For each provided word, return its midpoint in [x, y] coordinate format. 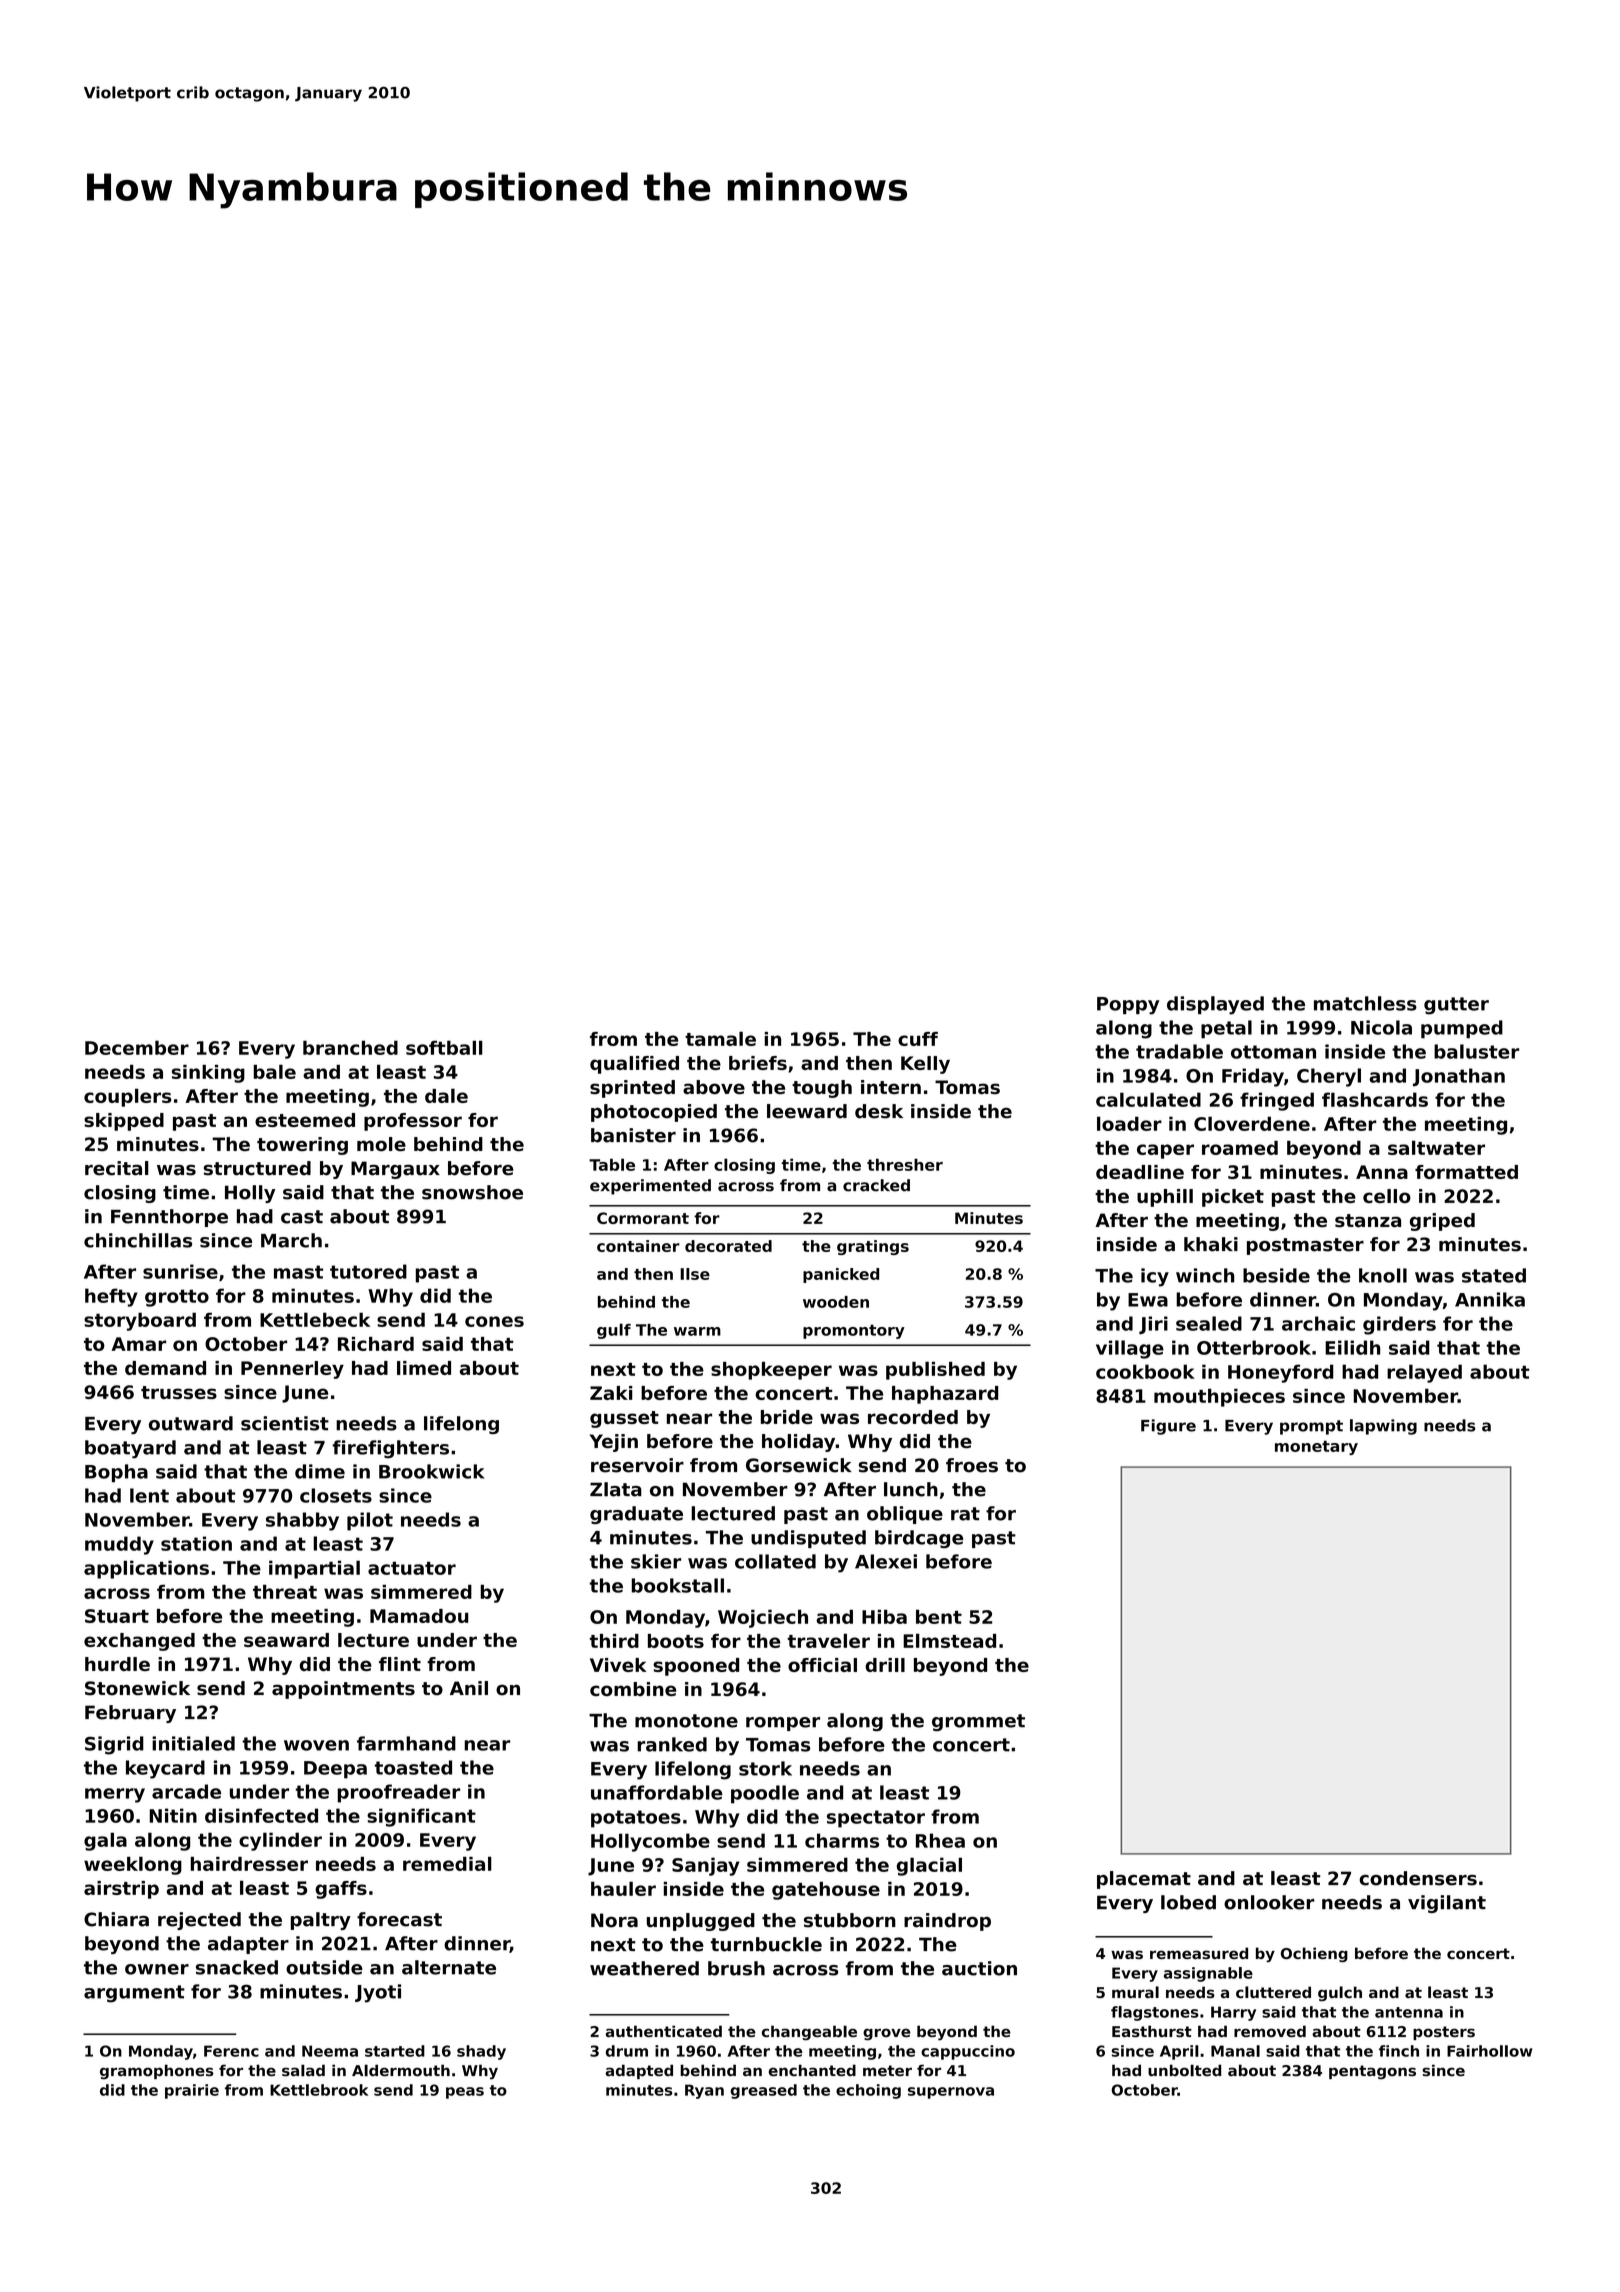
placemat [1144, 1880]
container [638, 1246]
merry [115, 1795]
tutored [368, 1271]
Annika [1490, 1299]
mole [381, 1144]
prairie [192, 2091]
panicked [841, 1275]
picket [1233, 1198]
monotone [686, 1721]
